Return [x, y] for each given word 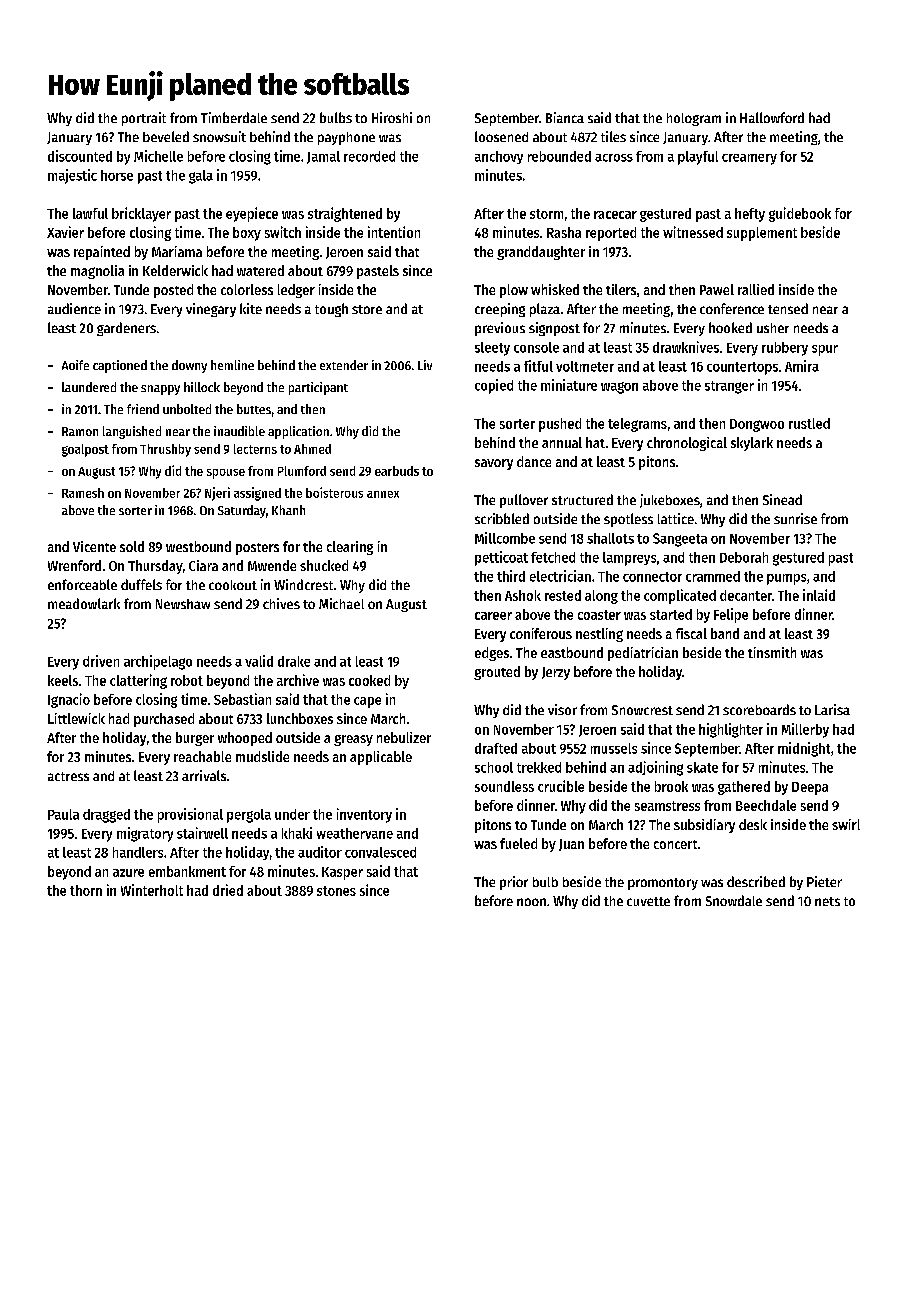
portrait [144, 119]
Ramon [80, 431]
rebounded [559, 156]
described [756, 881]
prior [514, 883]
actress [68, 776]
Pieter [824, 881]
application [298, 432]
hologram [694, 119]
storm [546, 214]
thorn [86, 890]
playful [698, 158]
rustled [809, 423]
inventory [364, 815]
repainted [102, 253]
